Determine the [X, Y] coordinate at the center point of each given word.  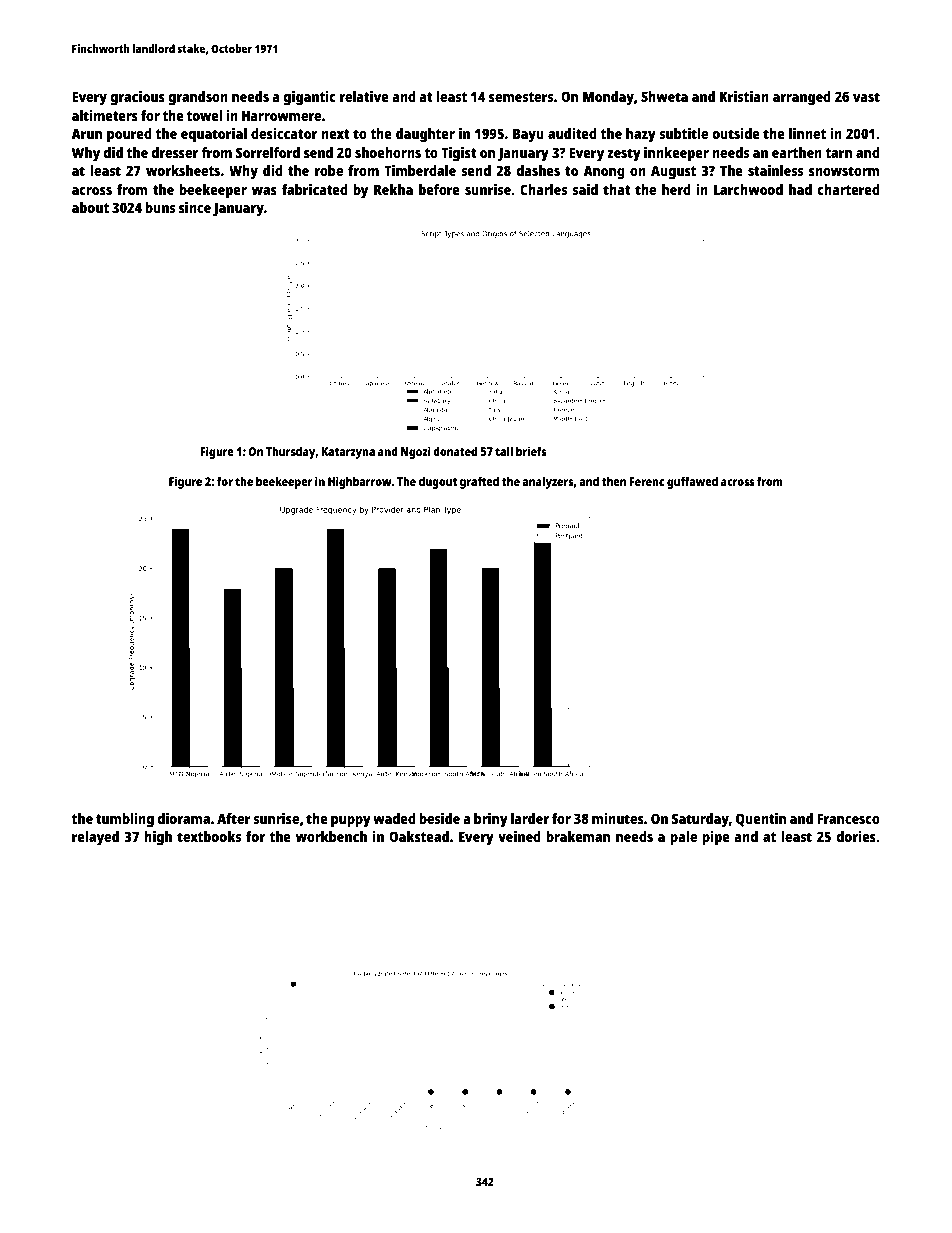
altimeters [105, 115]
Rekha [393, 189]
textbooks [209, 836]
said [585, 189]
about [90, 207]
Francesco [848, 818]
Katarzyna [348, 453]
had [800, 189]
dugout [438, 482]
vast [866, 97]
